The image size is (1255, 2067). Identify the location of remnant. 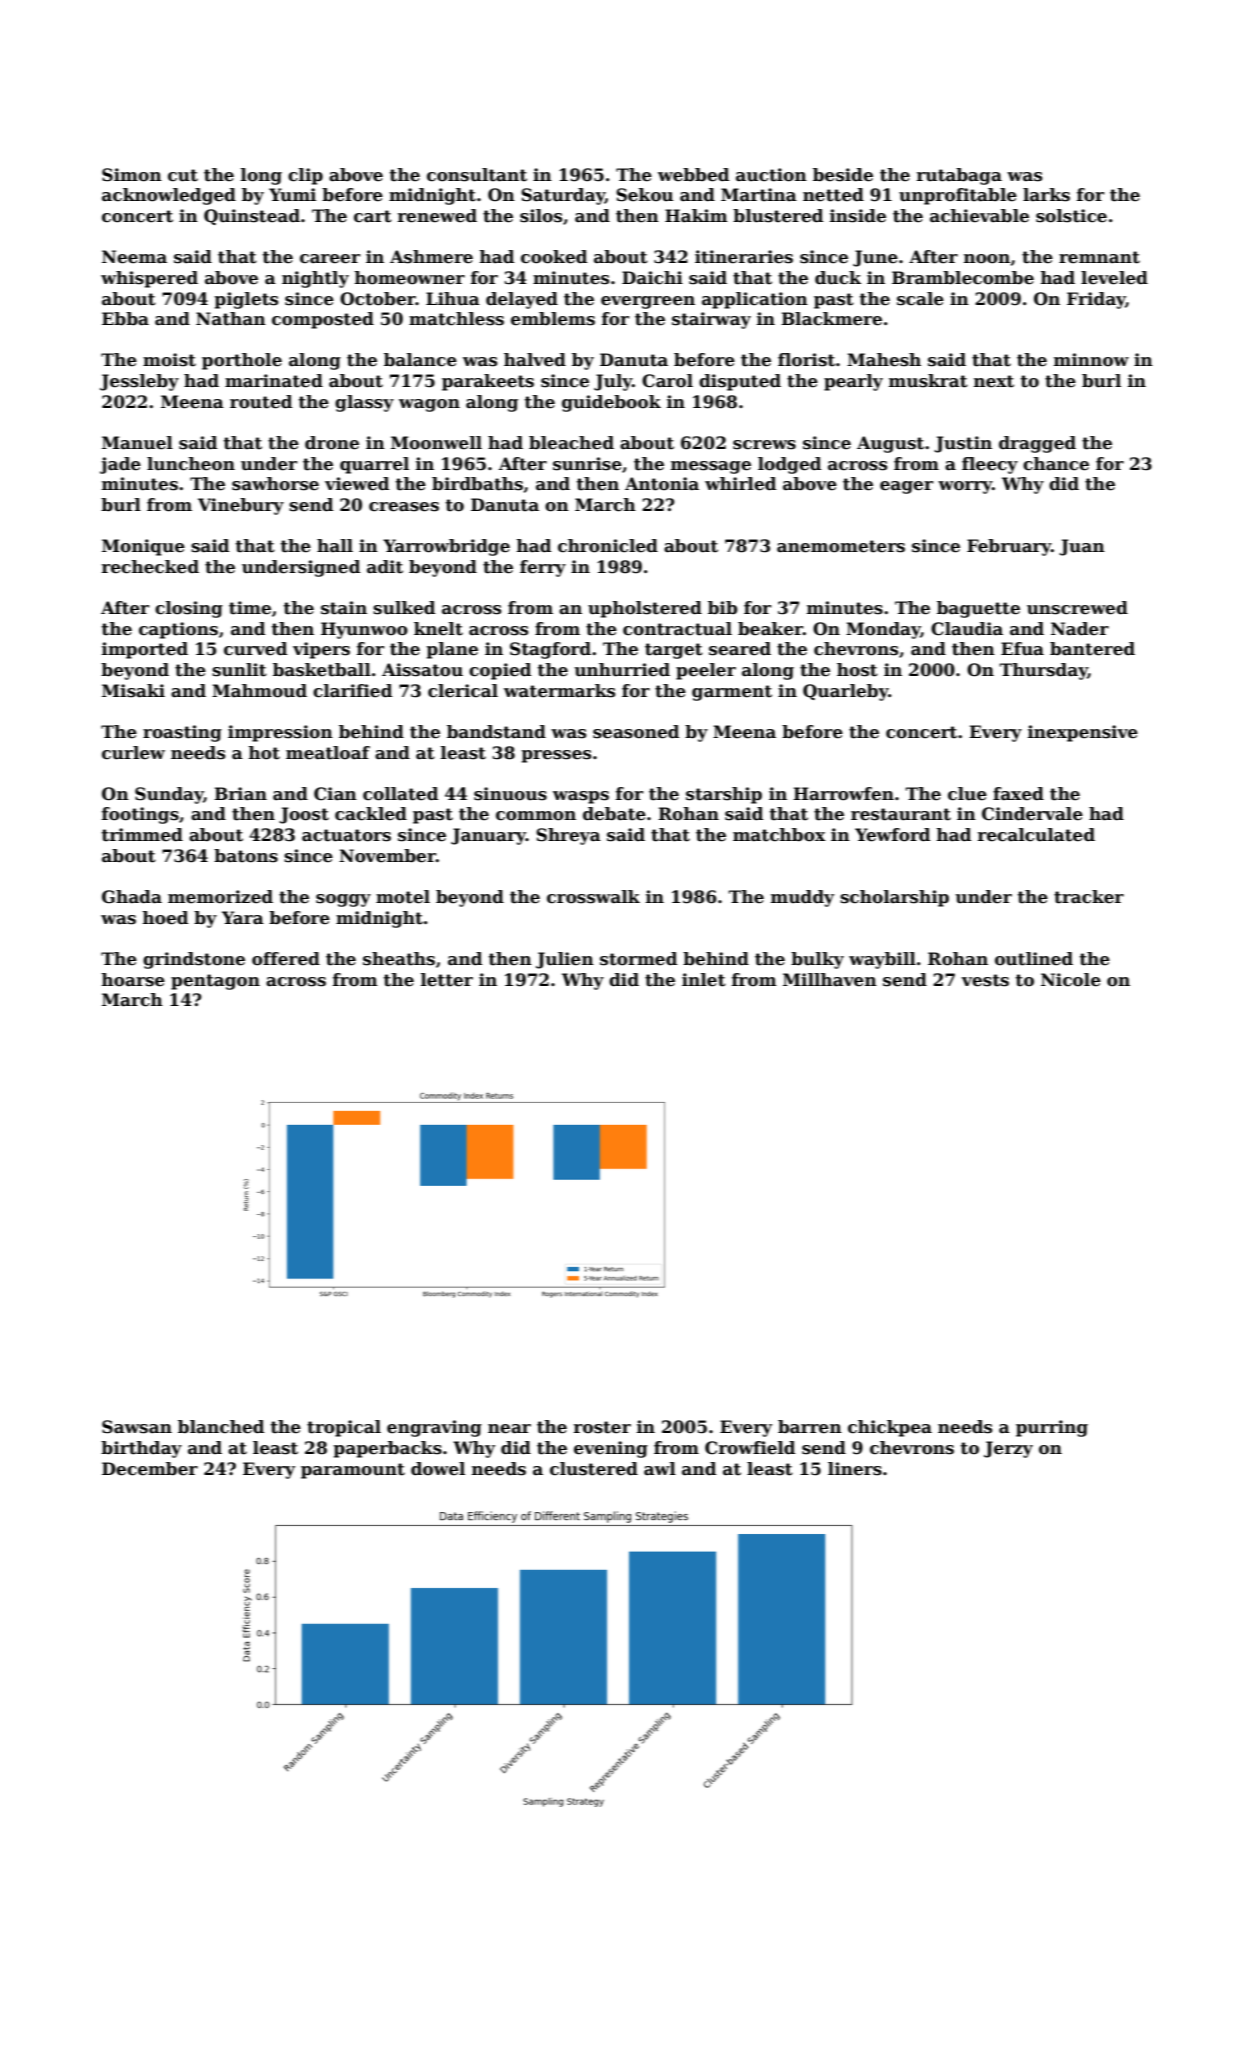
(1099, 257).
